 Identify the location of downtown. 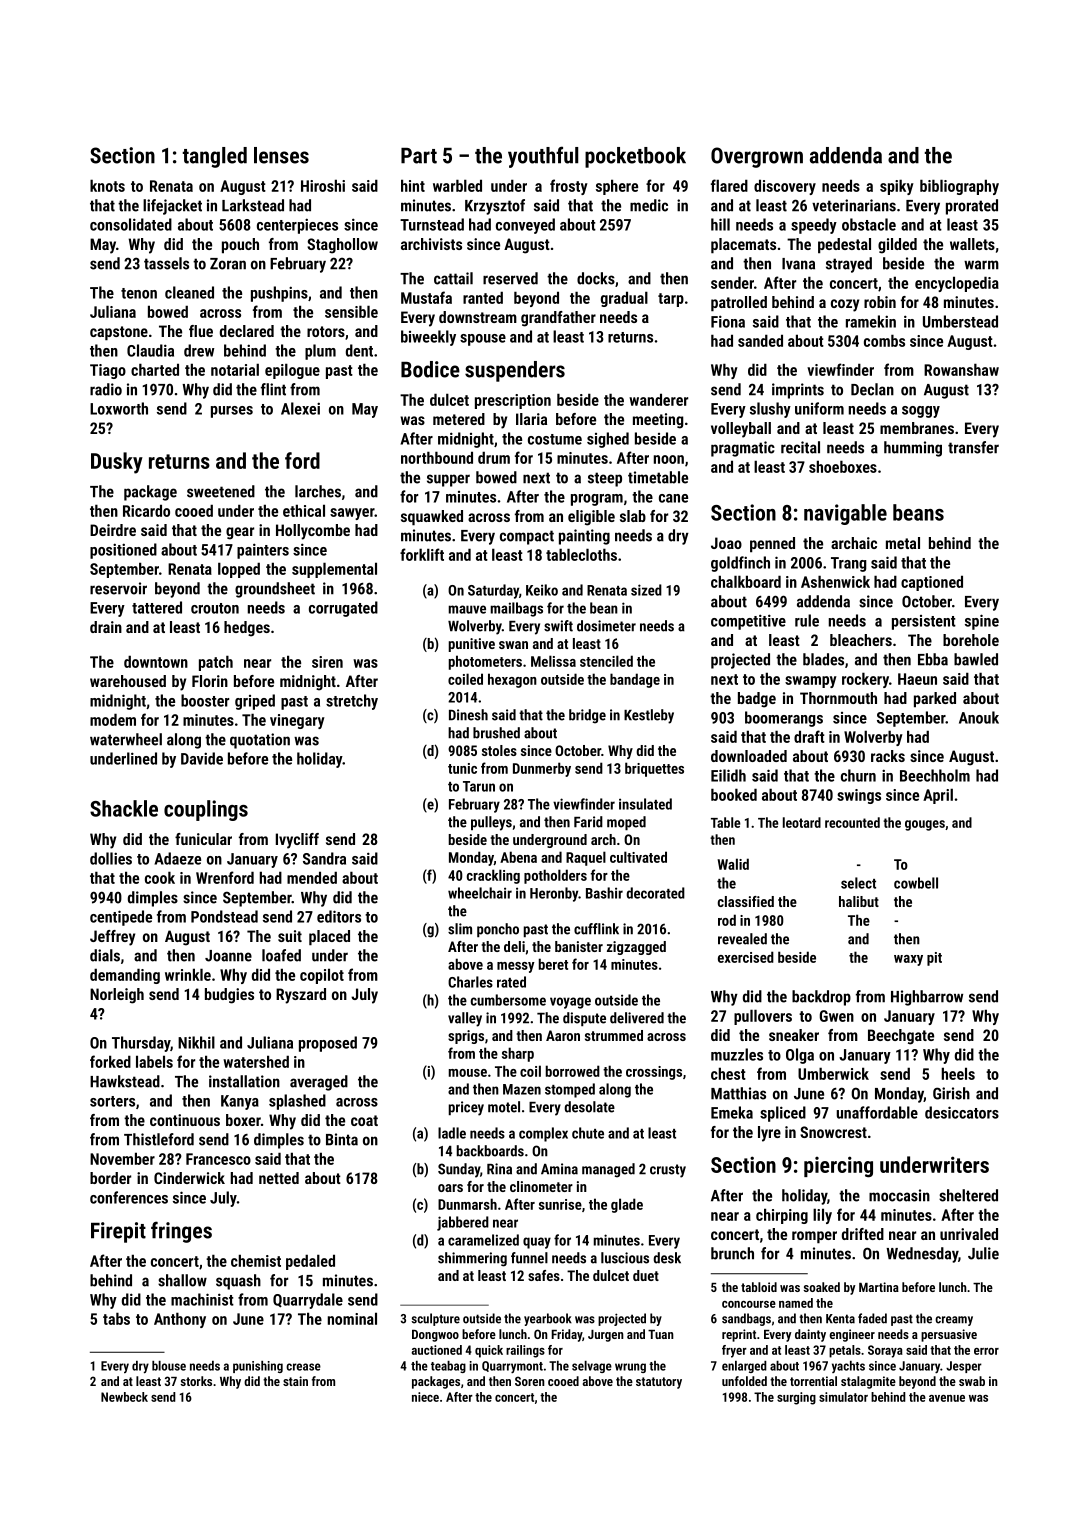
(156, 661).
